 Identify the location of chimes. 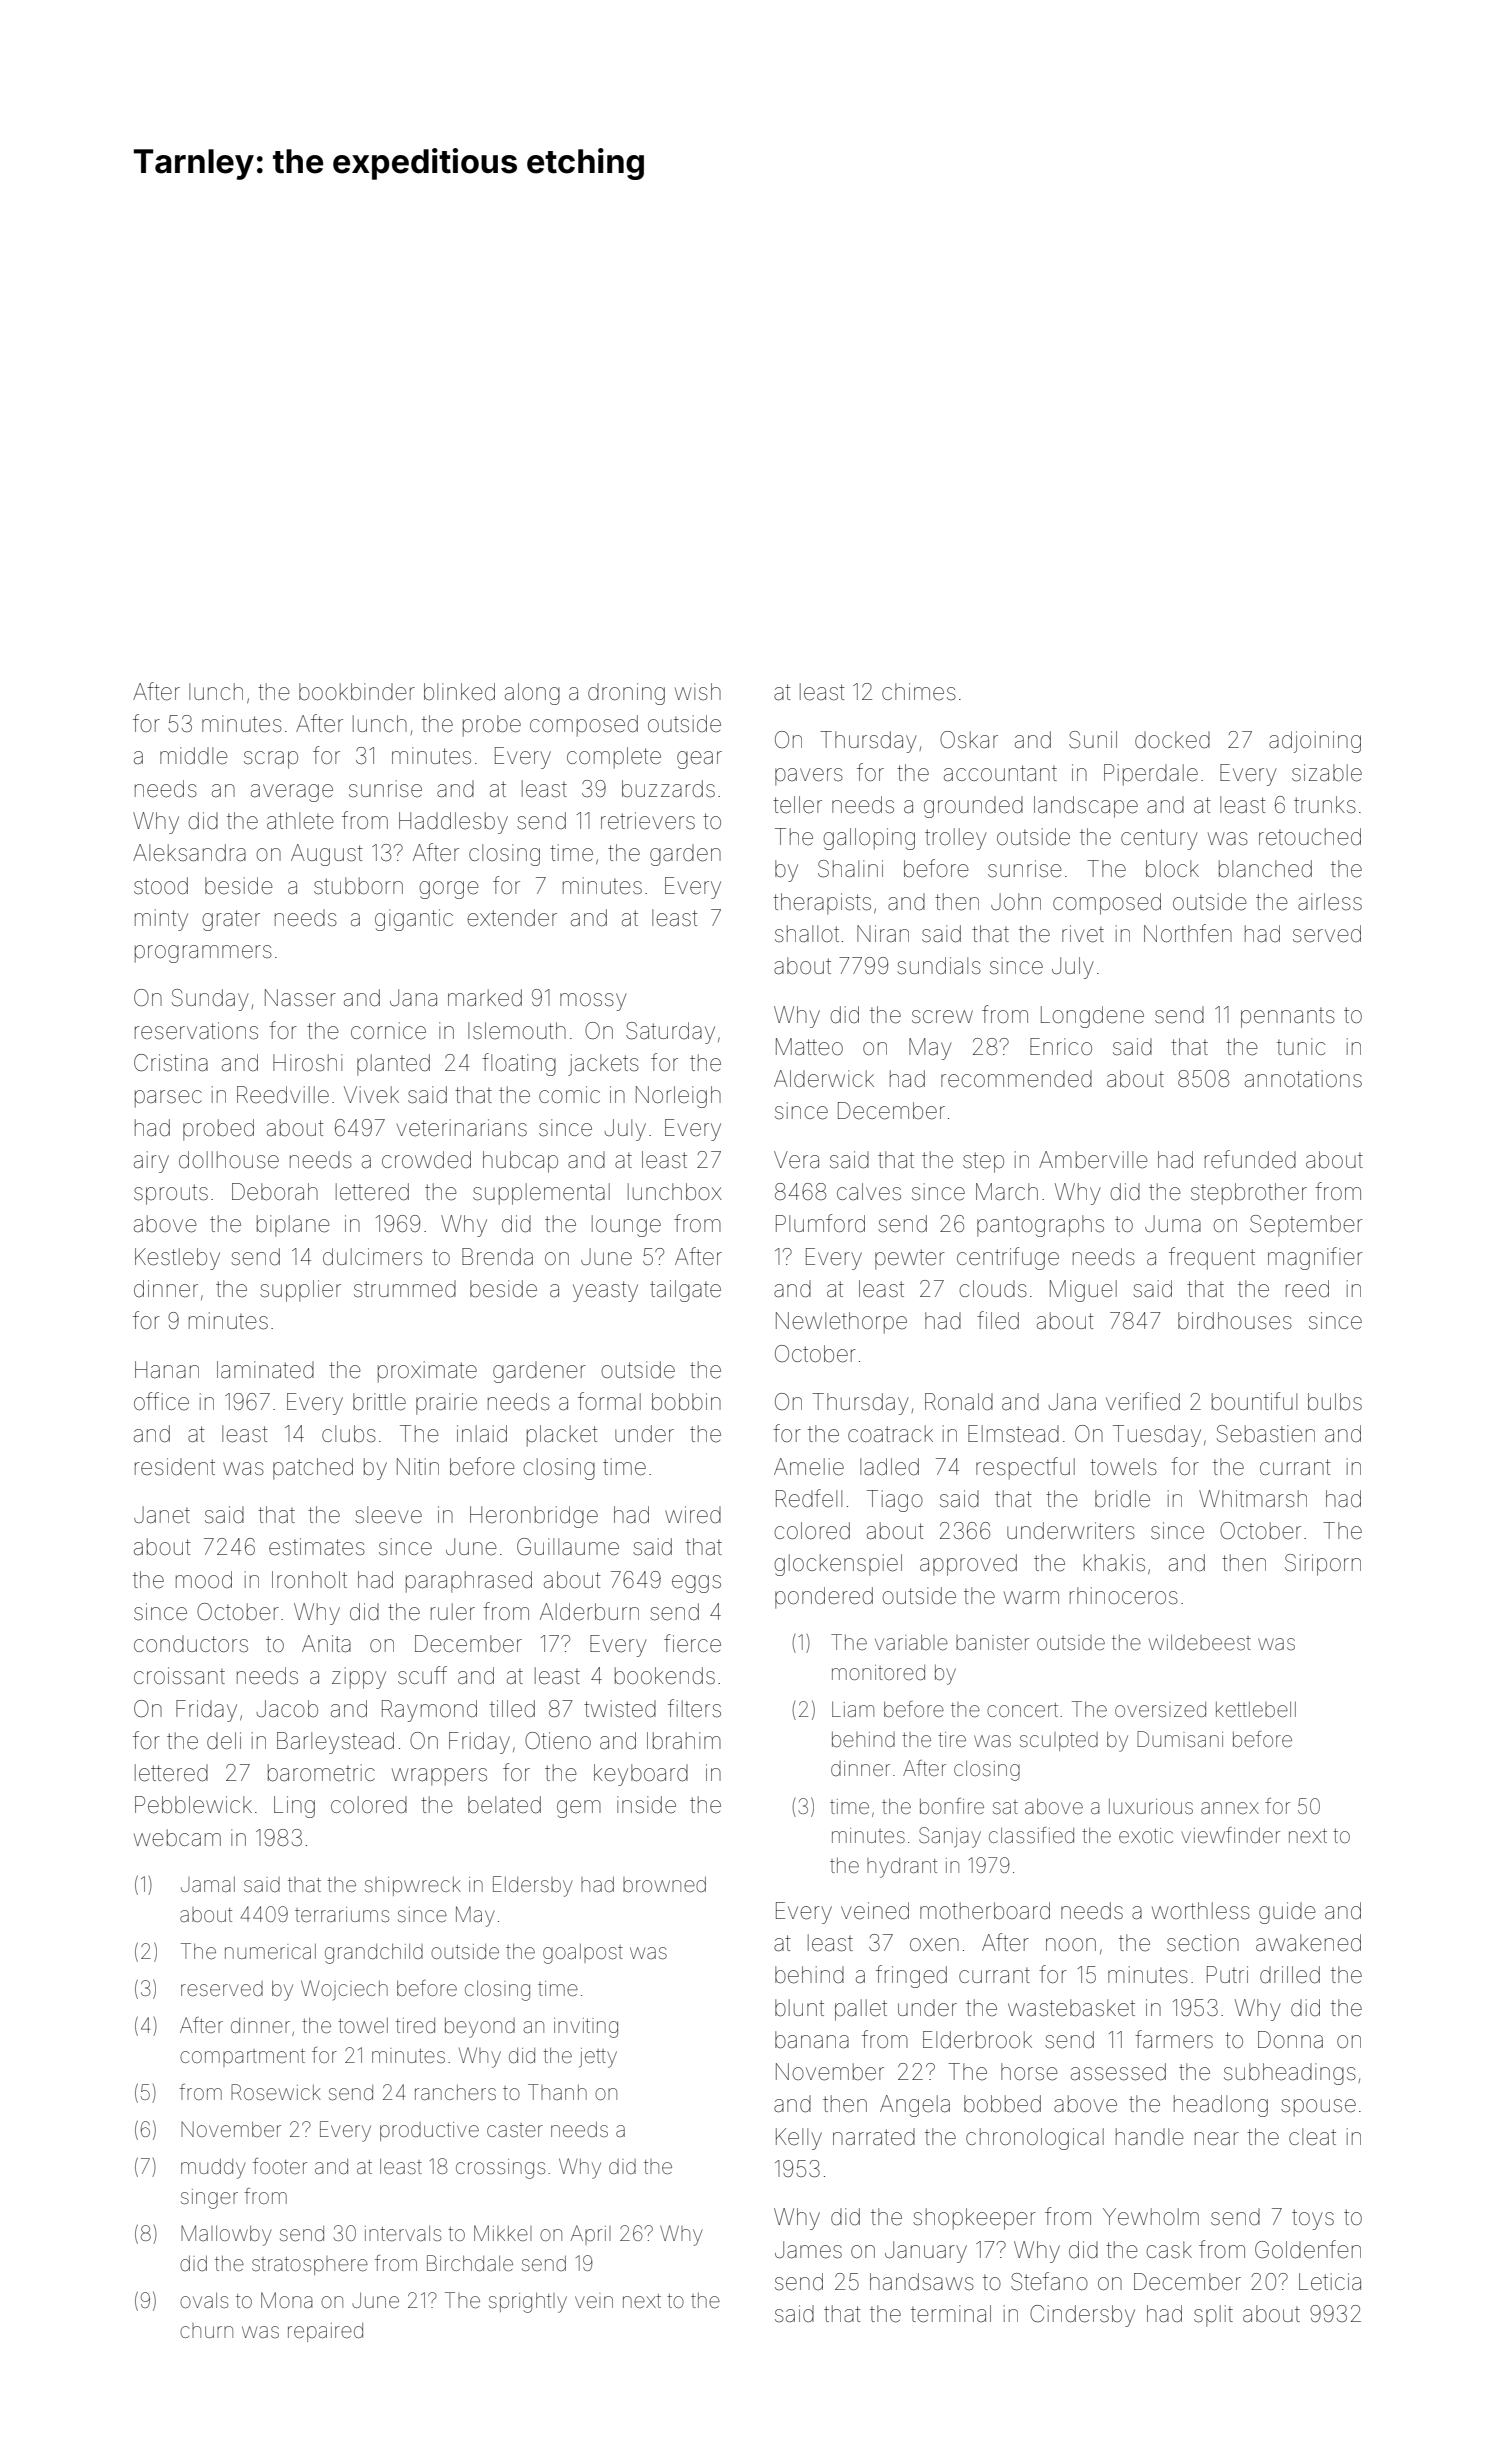
(919, 692).
